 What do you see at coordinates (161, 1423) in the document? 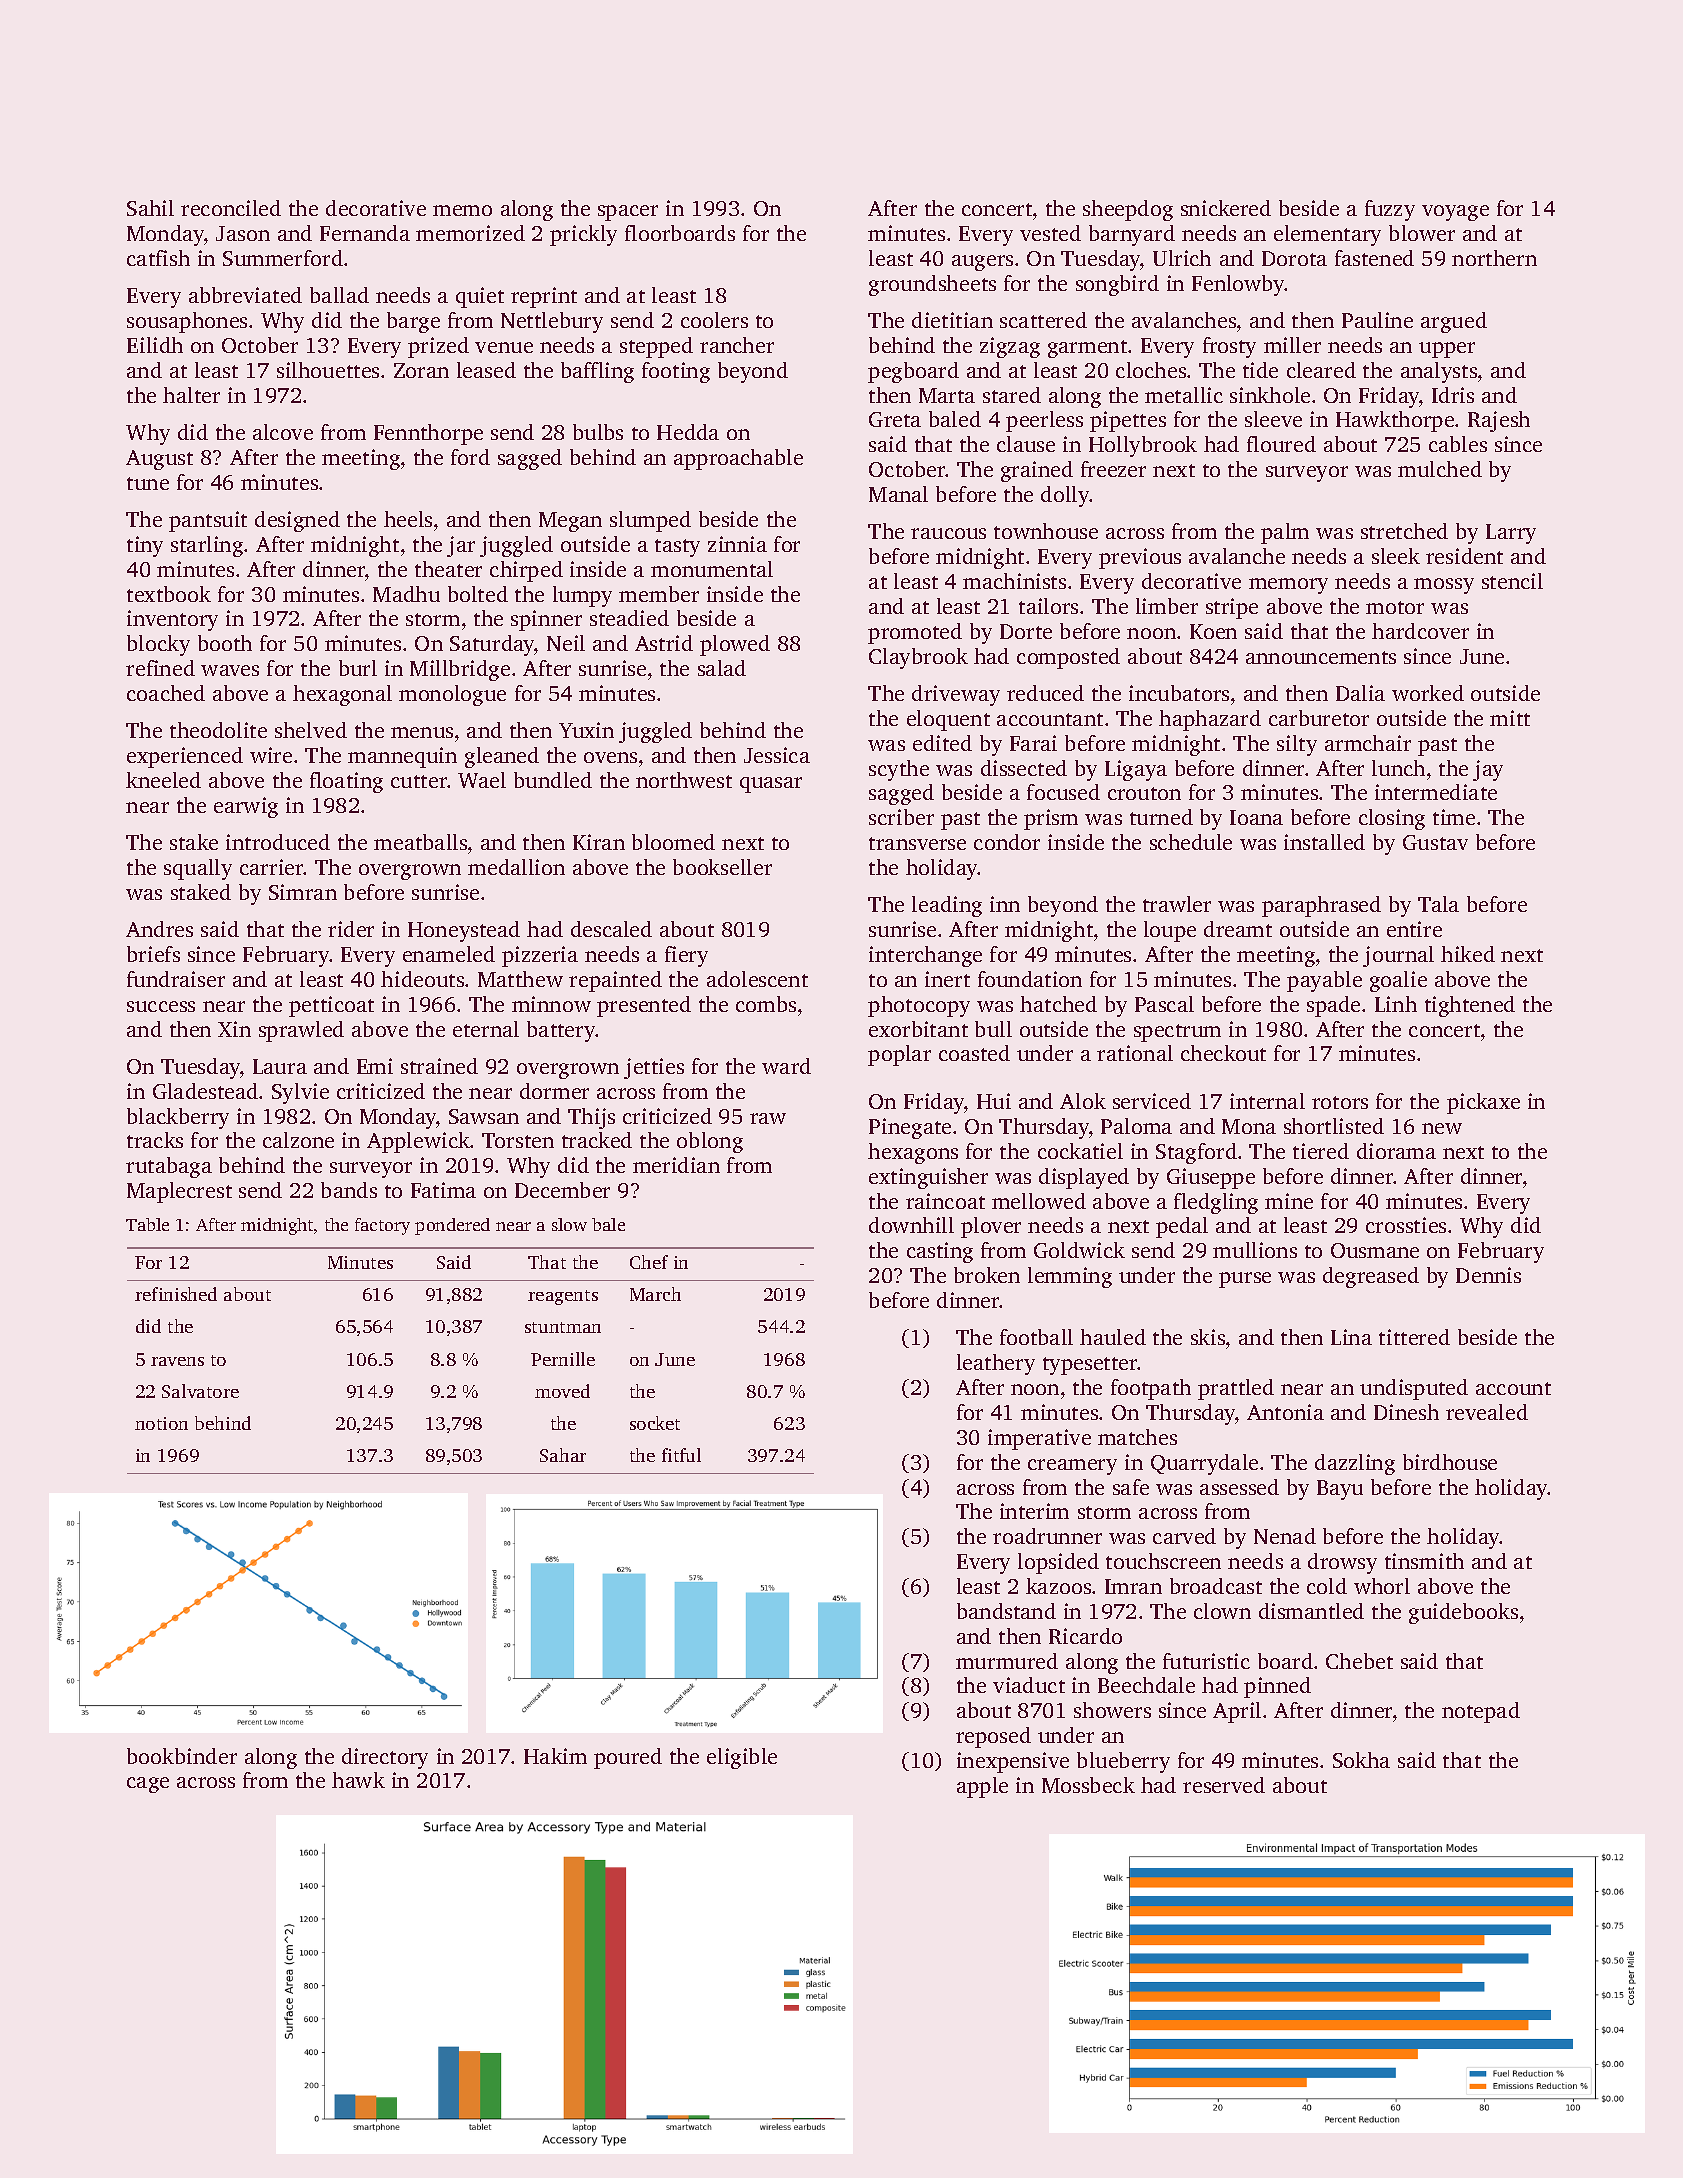
I see `notion` at bounding box center [161, 1423].
